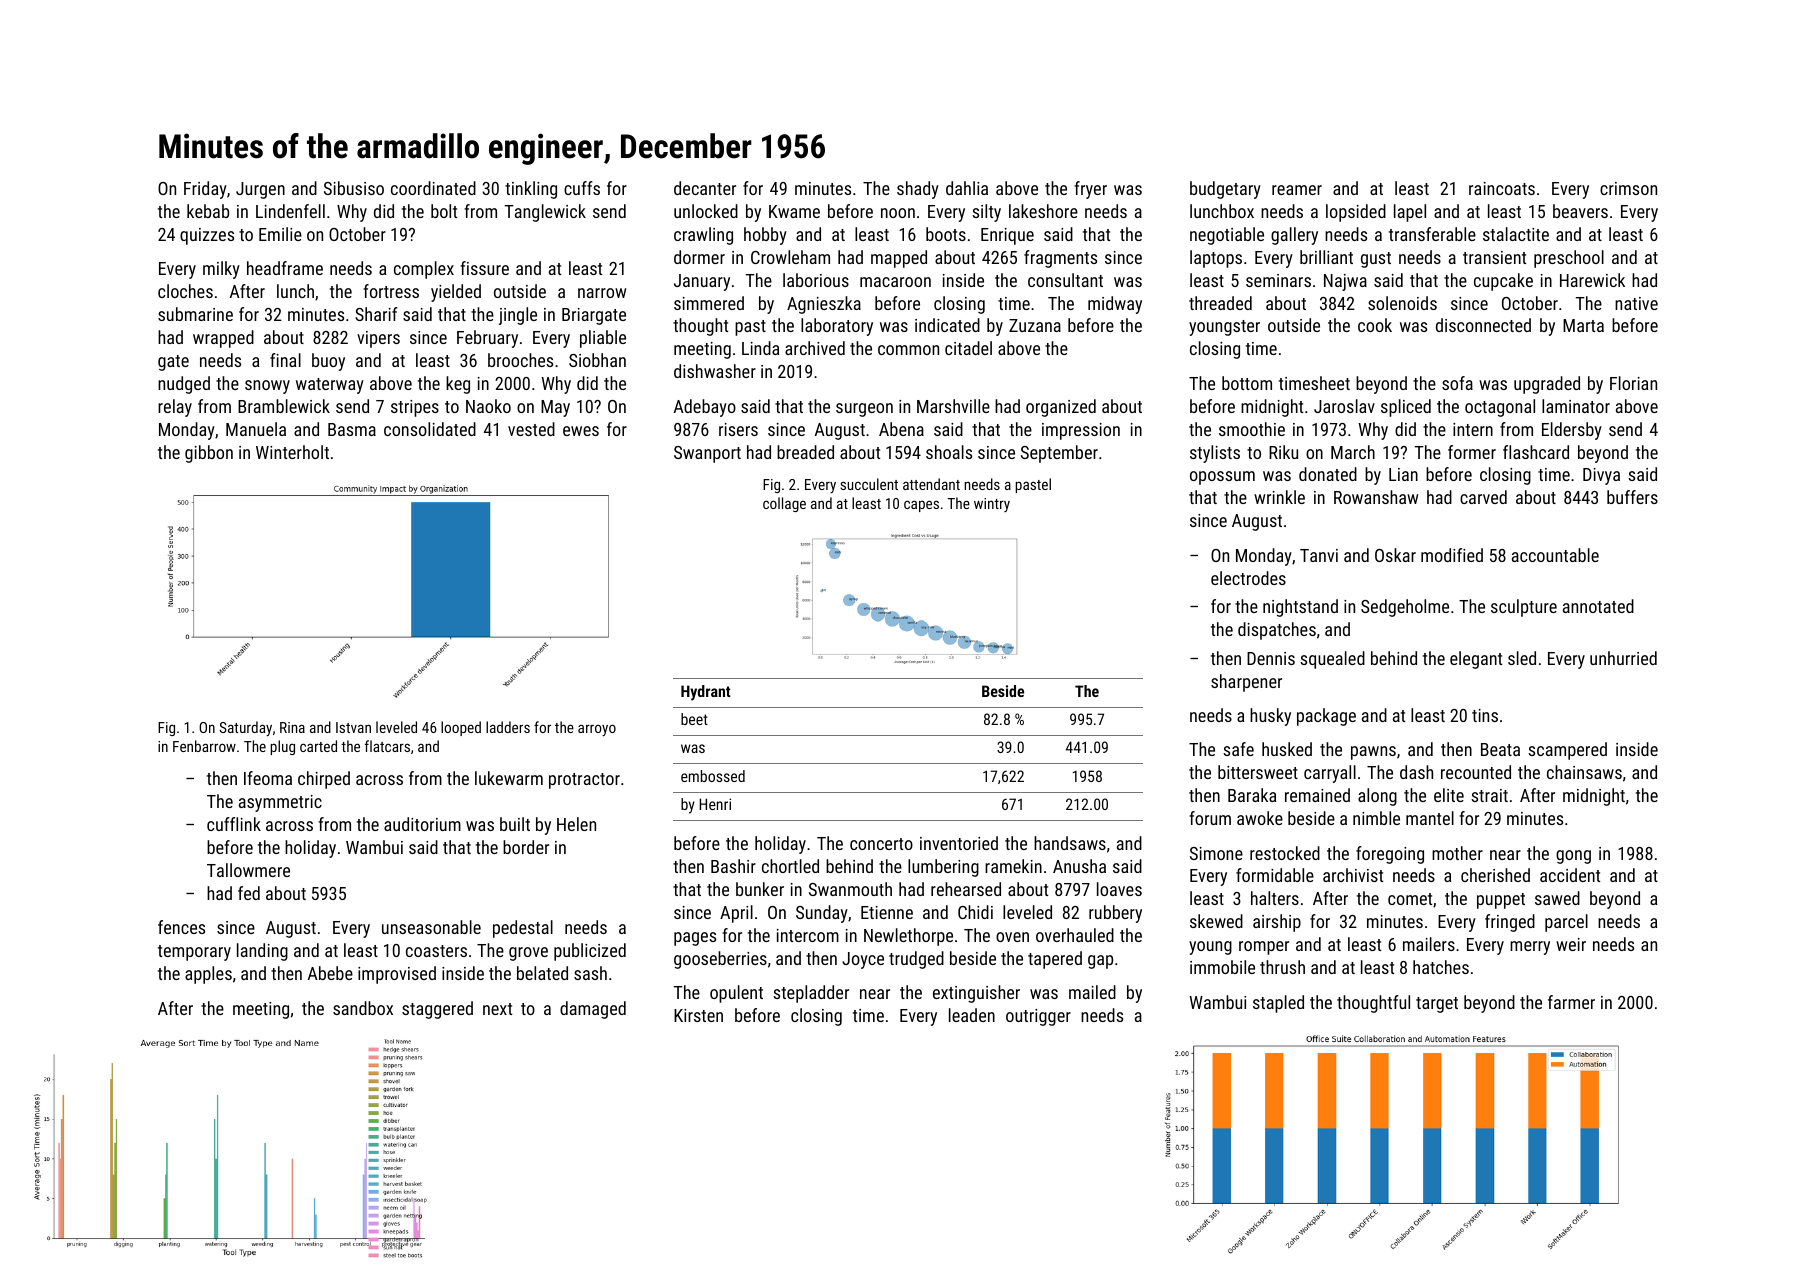 The width and height of the screenshot is (1816, 1284). Describe the element at coordinates (703, 236) in the screenshot. I see `crawling` at that location.
